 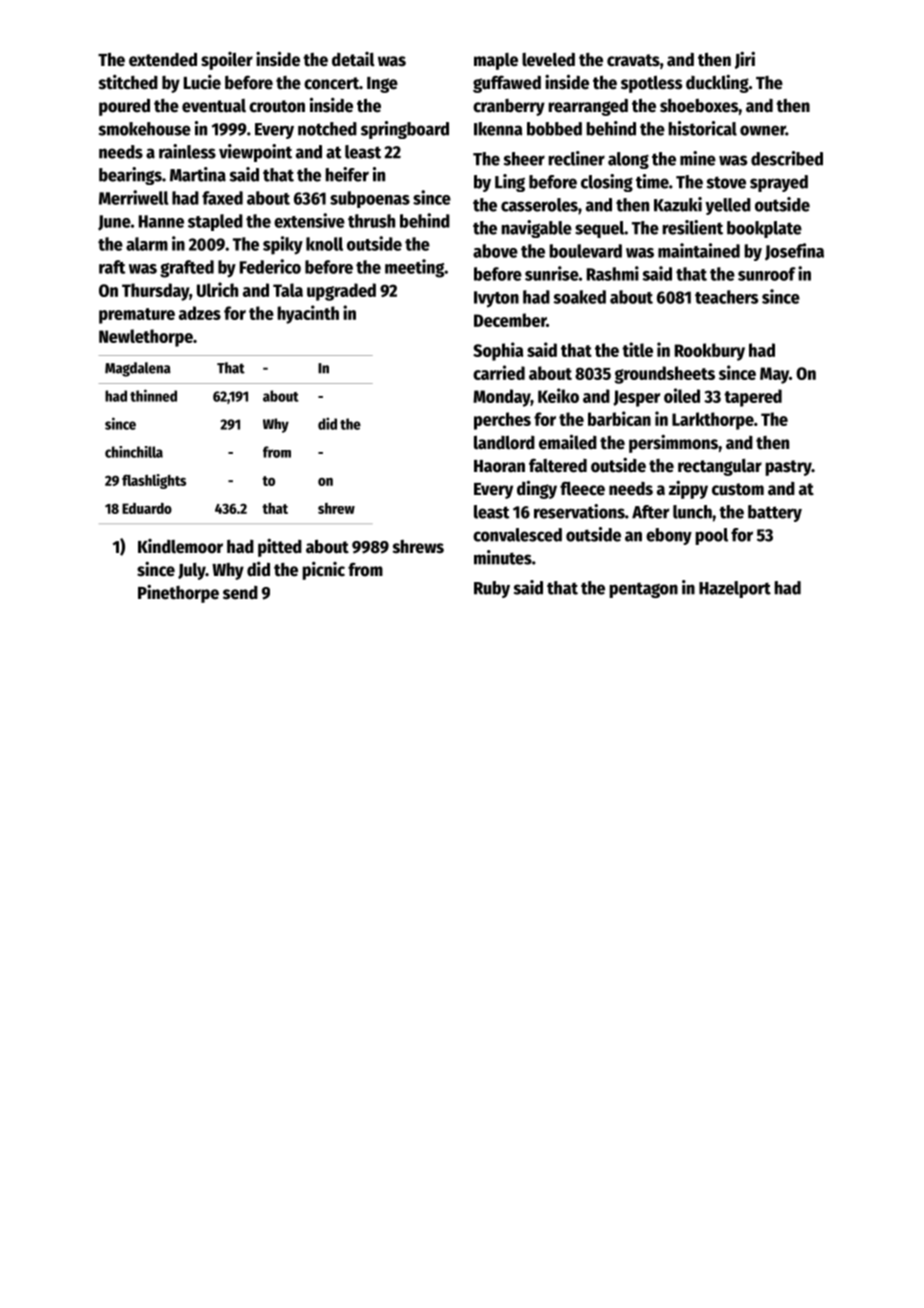 What do you see at coordinates (628, 160) in the screenshot?
I see `along` at bounding box center [628, 160].
